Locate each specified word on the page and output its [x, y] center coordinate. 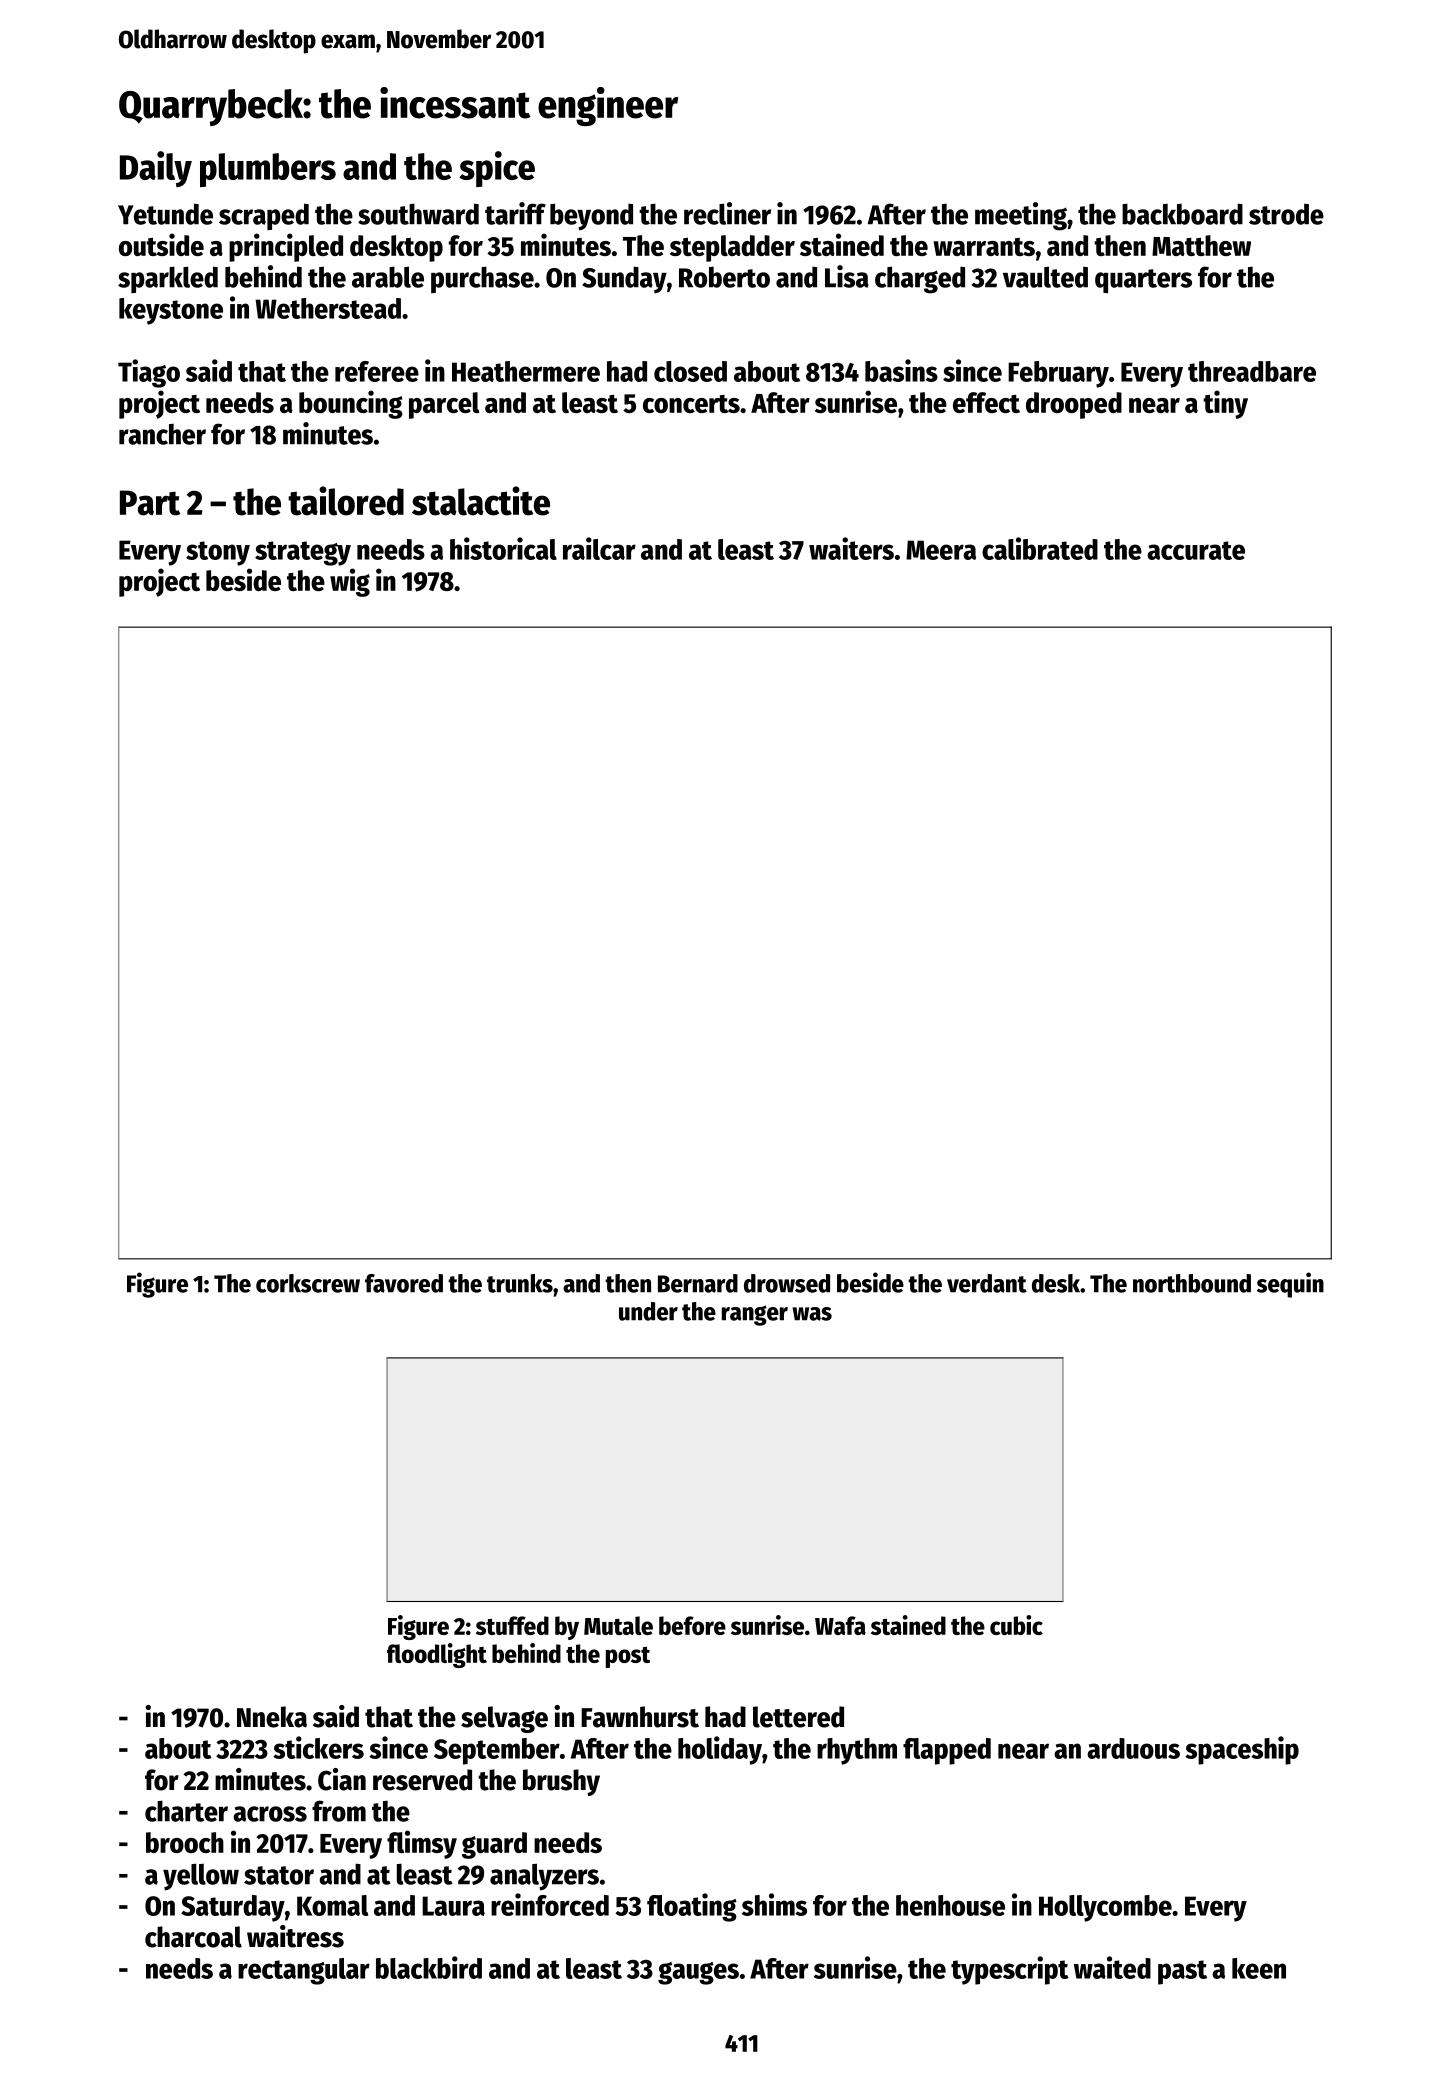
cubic [1016, 1625]
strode [1286, 214]
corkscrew [308, 1283]
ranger [755, 1315]
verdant [987, 1283]
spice [497, 169]
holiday [720, 1750]
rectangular [304, 1971]
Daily [156, 169]
